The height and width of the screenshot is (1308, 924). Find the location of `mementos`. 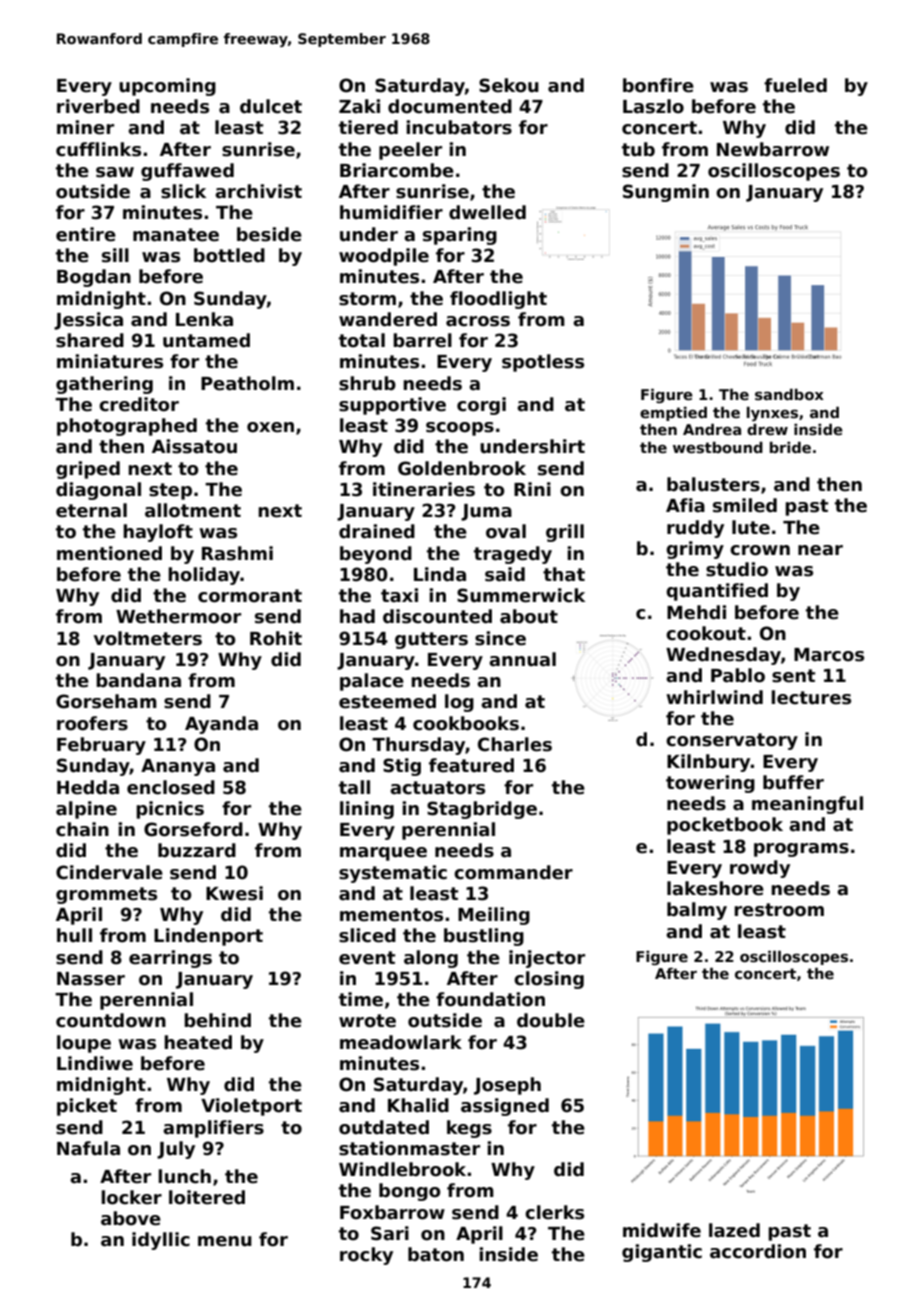

mementos is located at coordinates (391, 915).
